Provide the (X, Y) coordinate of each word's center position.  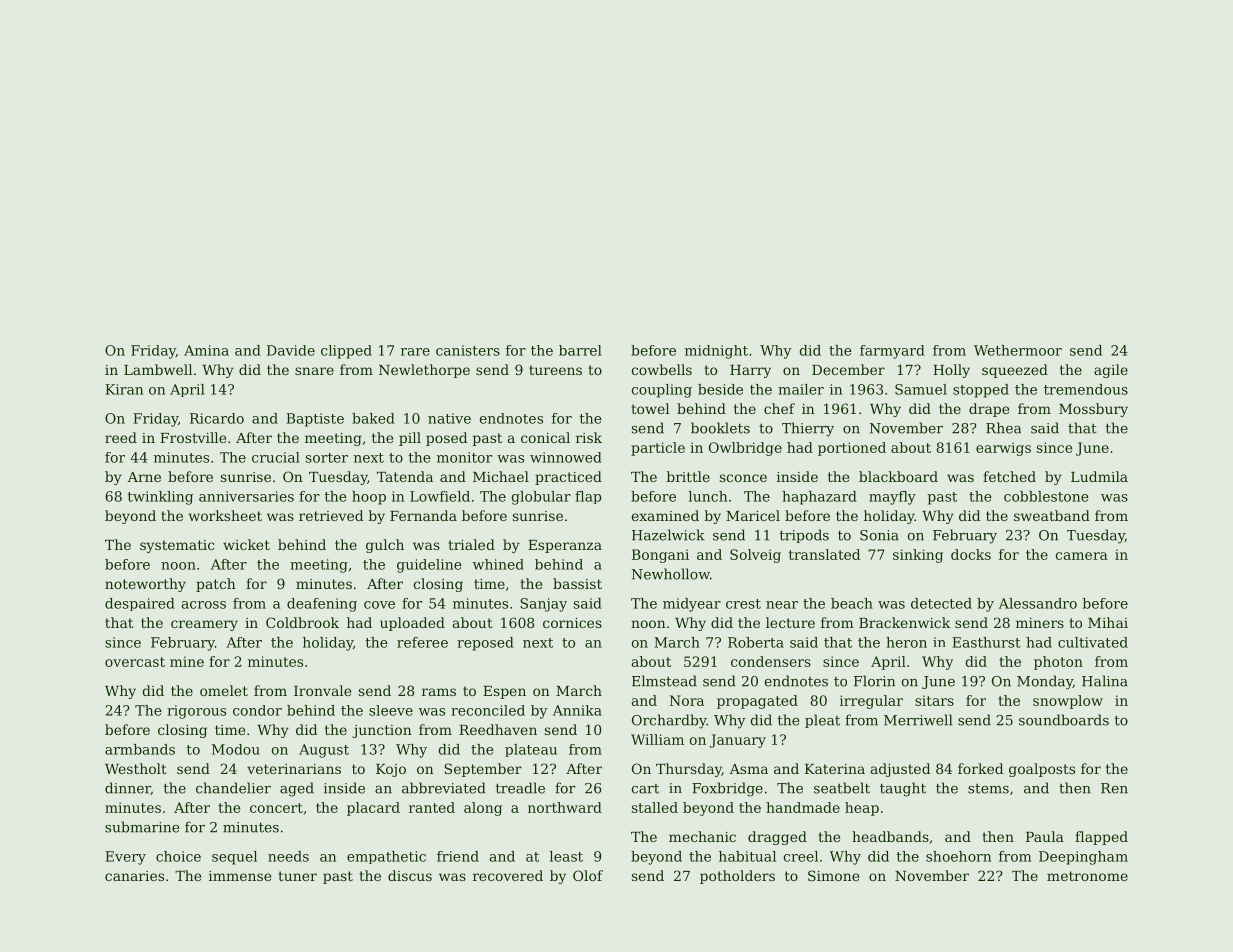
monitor (464, 457)
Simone (833, 875)
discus (410, 875)
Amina (206, 350)
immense (240, 876)
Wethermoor (1018, 350)
